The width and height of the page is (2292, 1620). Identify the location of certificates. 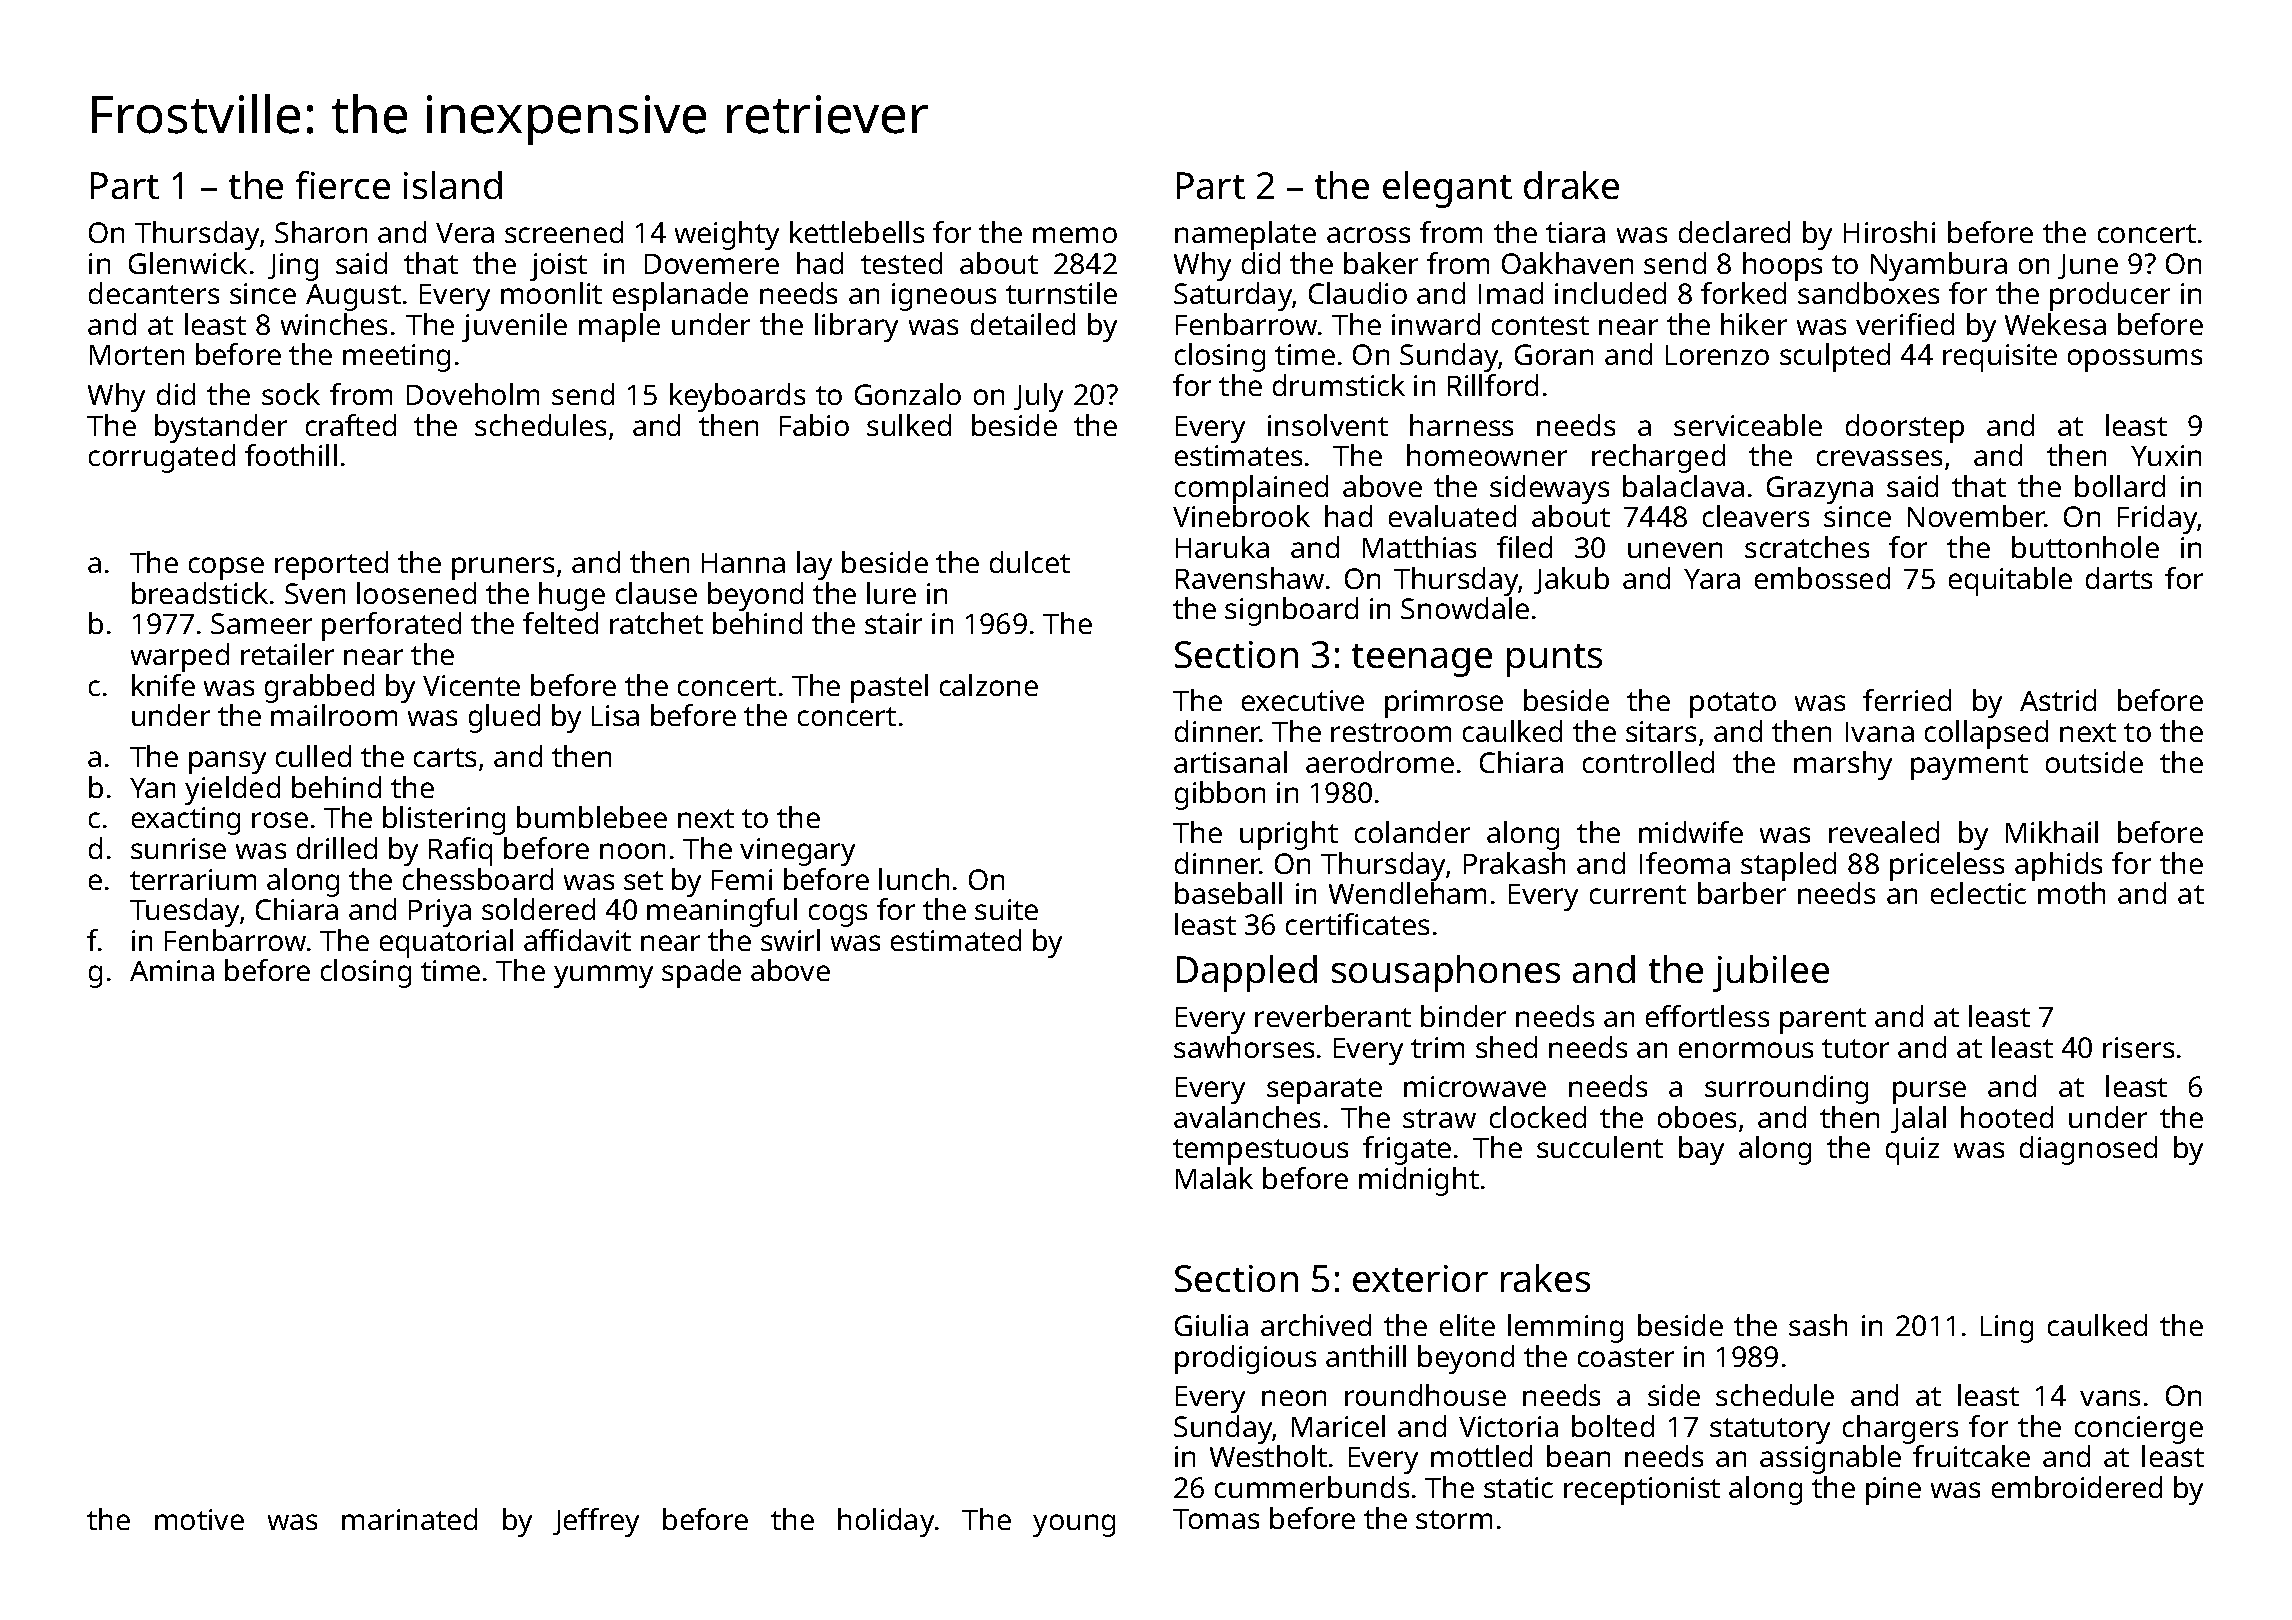
(1357, 924).
